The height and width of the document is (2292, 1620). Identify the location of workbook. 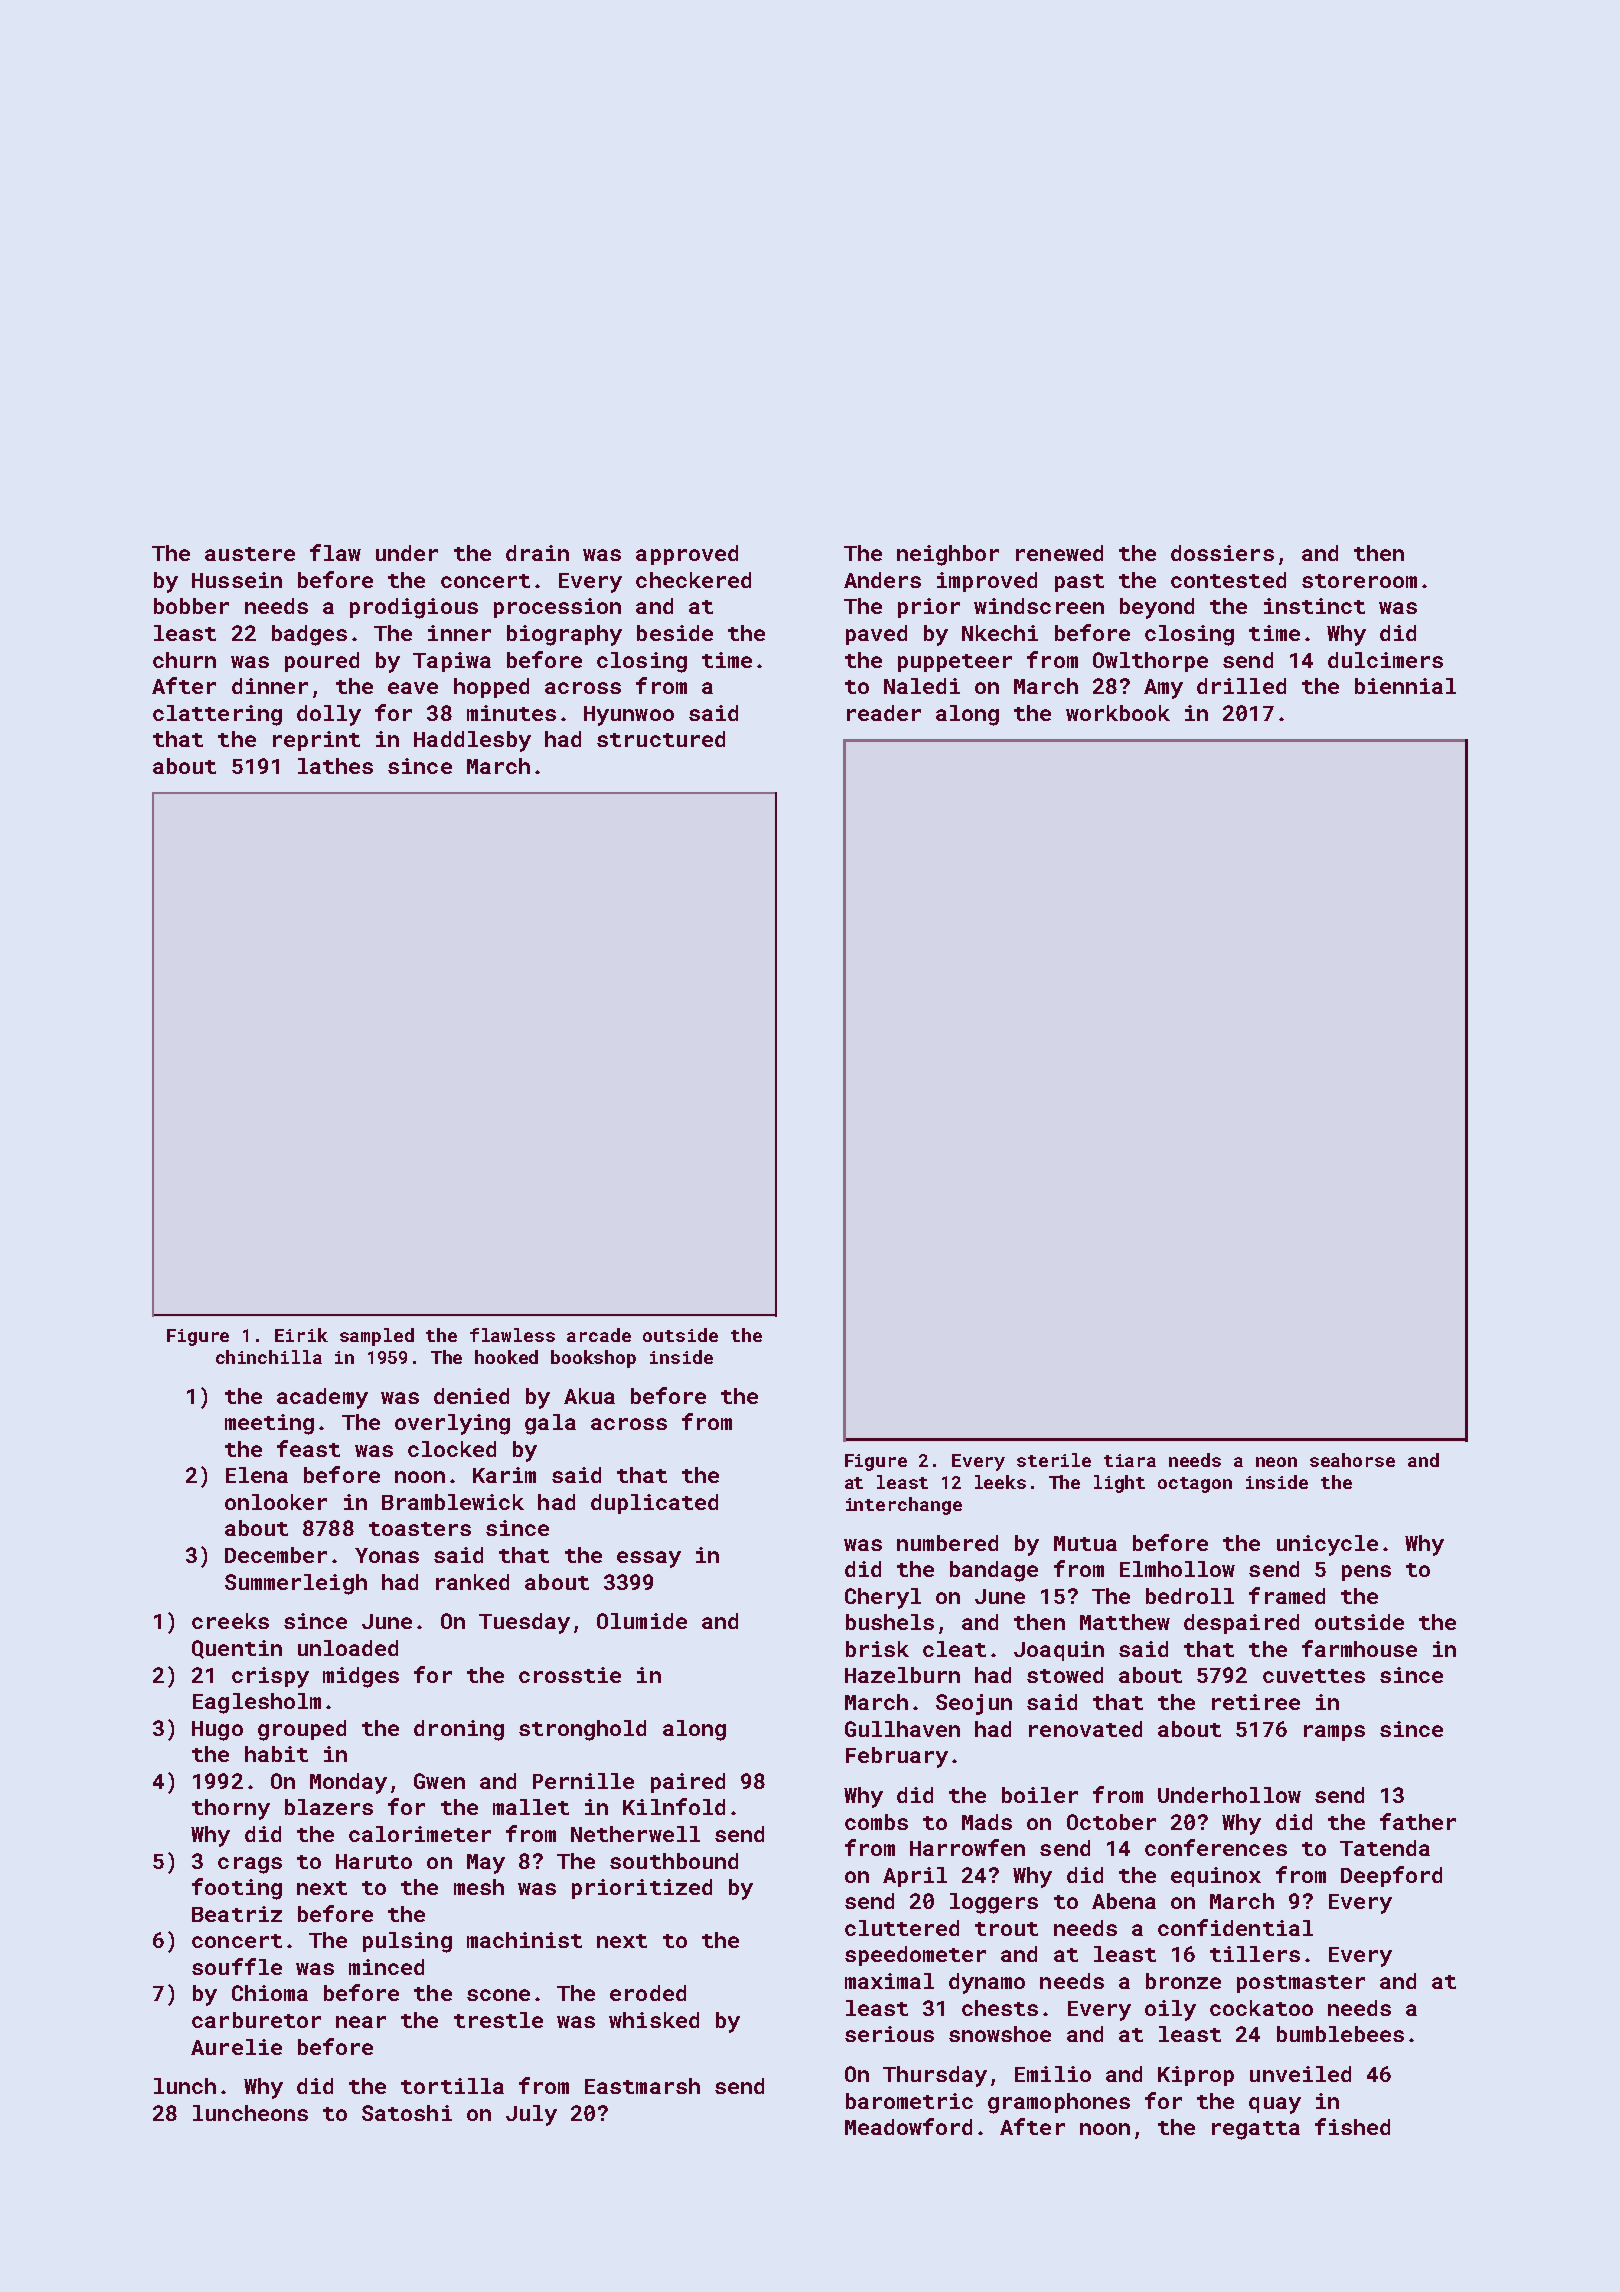
(1118, 713).
